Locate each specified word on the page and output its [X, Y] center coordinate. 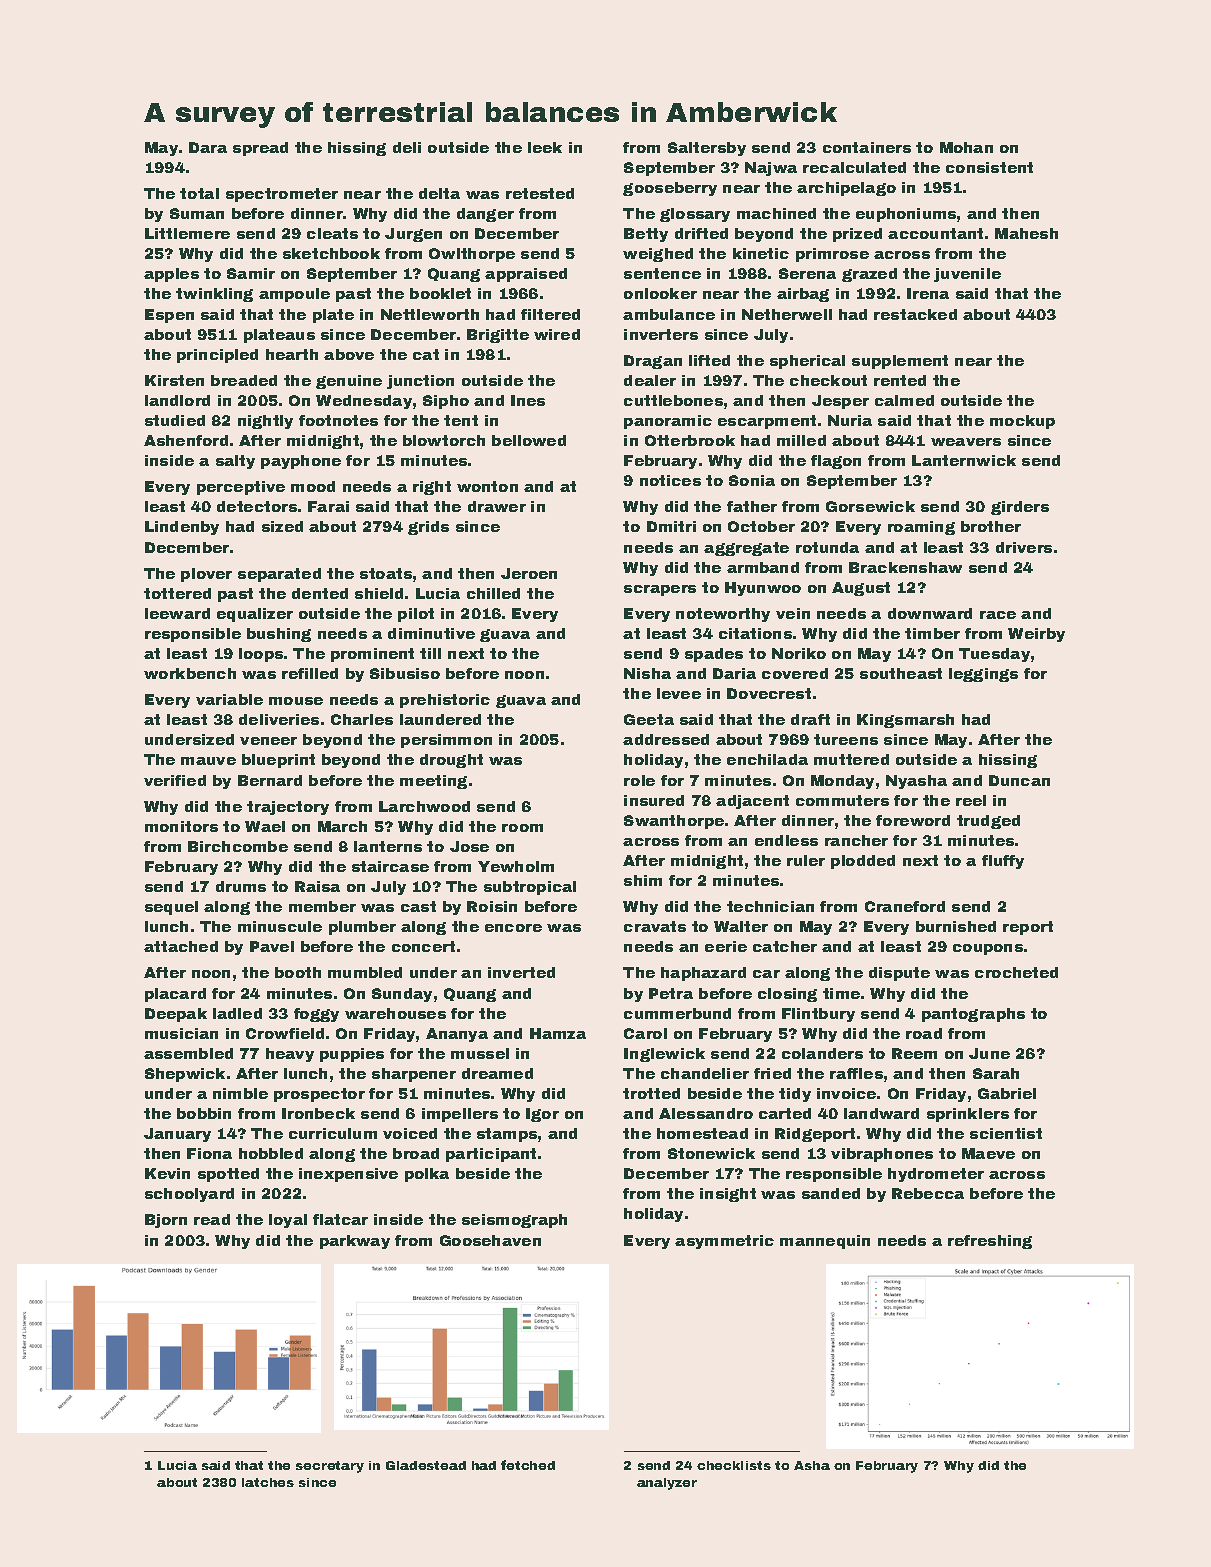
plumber [362, 928]
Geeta [649, 719]
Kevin [167, 1173]
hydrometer [936, 1175]
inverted [521, 972]
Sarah [996, 1073]
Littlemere [187, 233]
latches [268, 1482]
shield [379, 593]
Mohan [966, 147]
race [998, 615]
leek [545, 147]
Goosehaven [490, 1240]
